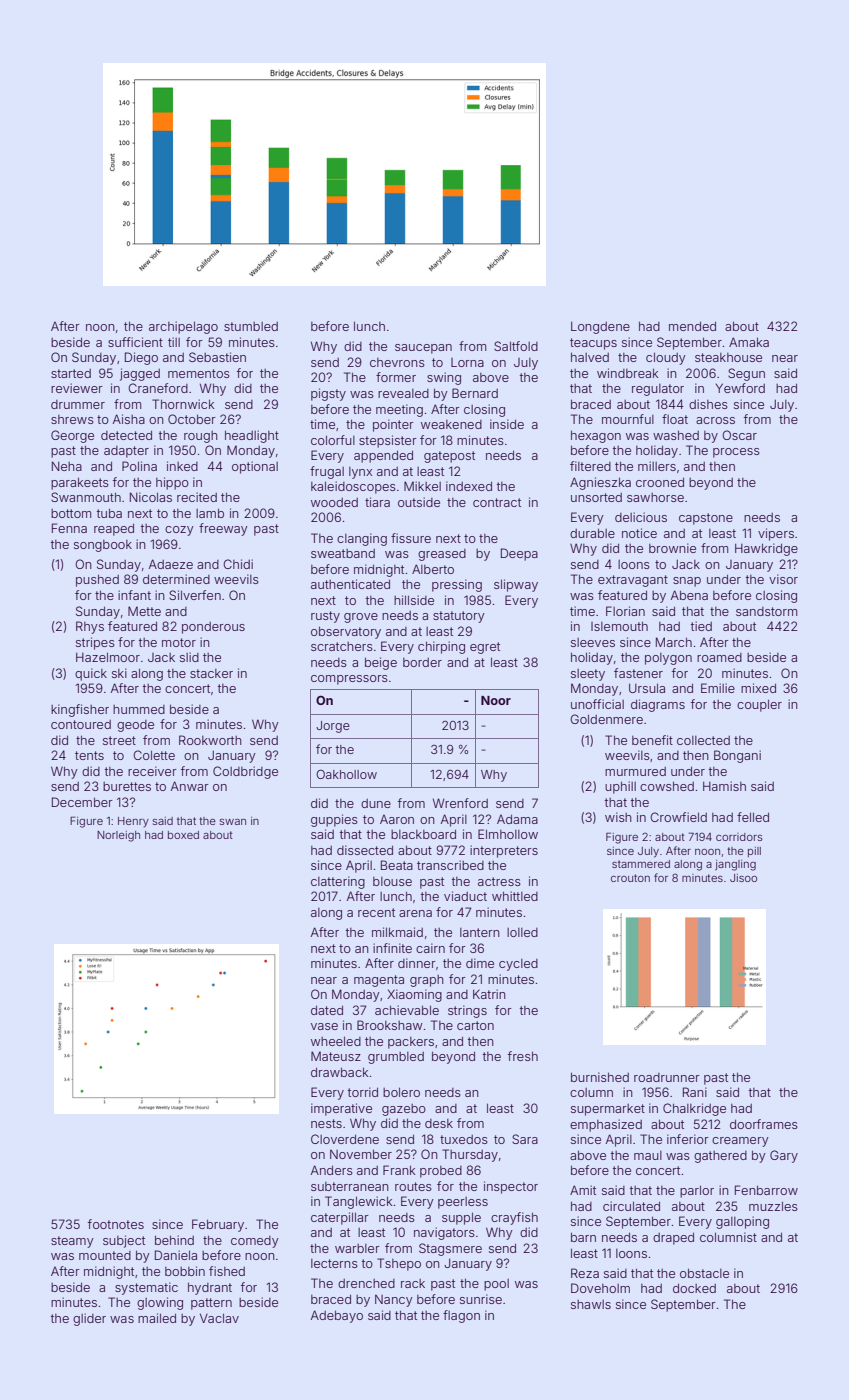 This document has width=849, height=1400. What do you see at coordinates (255, 467) in the document?
I see `optional` at bounding box center [255, 467].
